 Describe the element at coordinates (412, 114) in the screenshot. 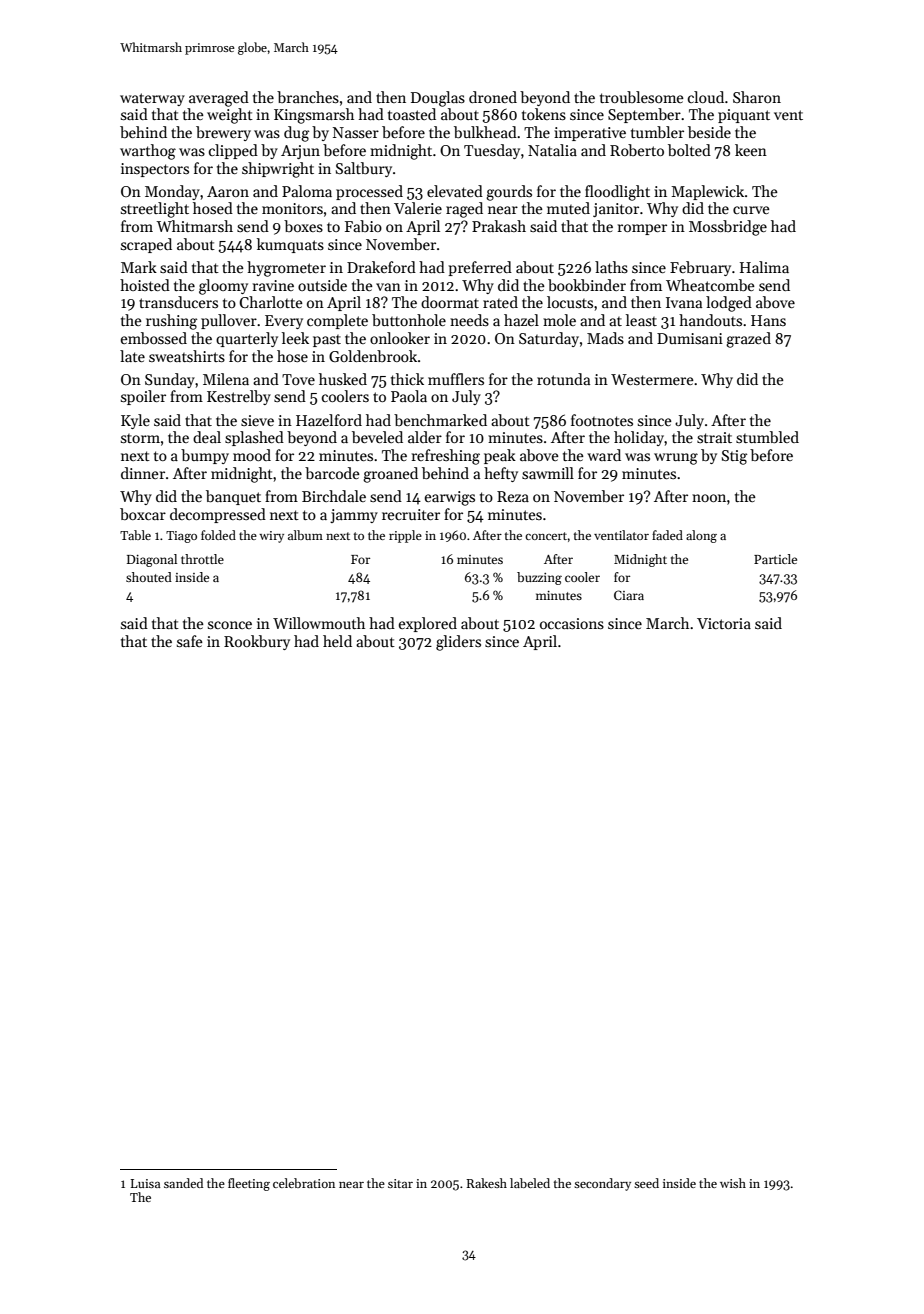

I see `toasted` at that location.
